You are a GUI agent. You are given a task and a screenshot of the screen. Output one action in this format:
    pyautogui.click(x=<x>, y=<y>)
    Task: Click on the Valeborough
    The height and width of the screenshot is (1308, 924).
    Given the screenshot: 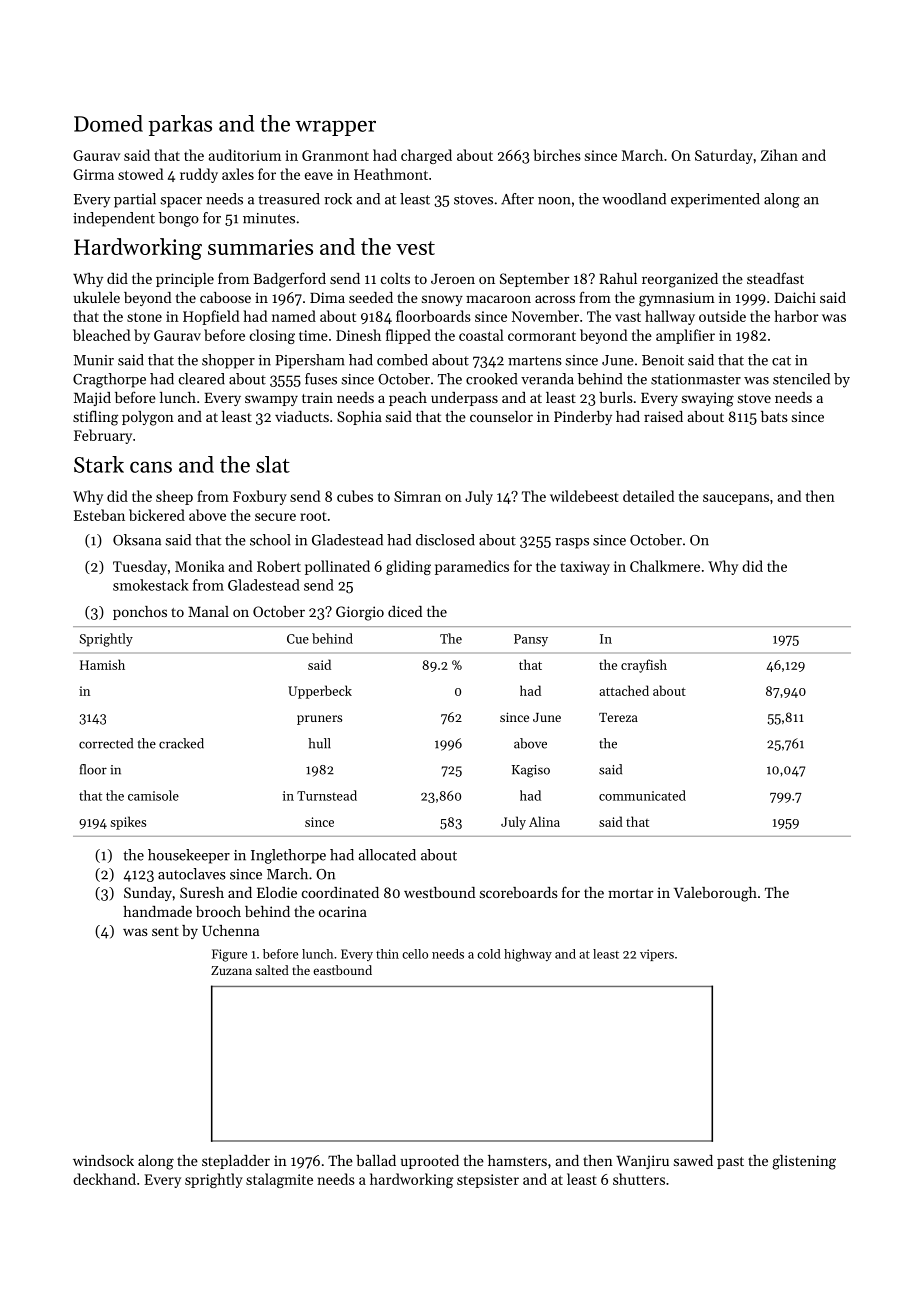 What is the action you would take?
    pyautogui.click(x=715, y=894)
